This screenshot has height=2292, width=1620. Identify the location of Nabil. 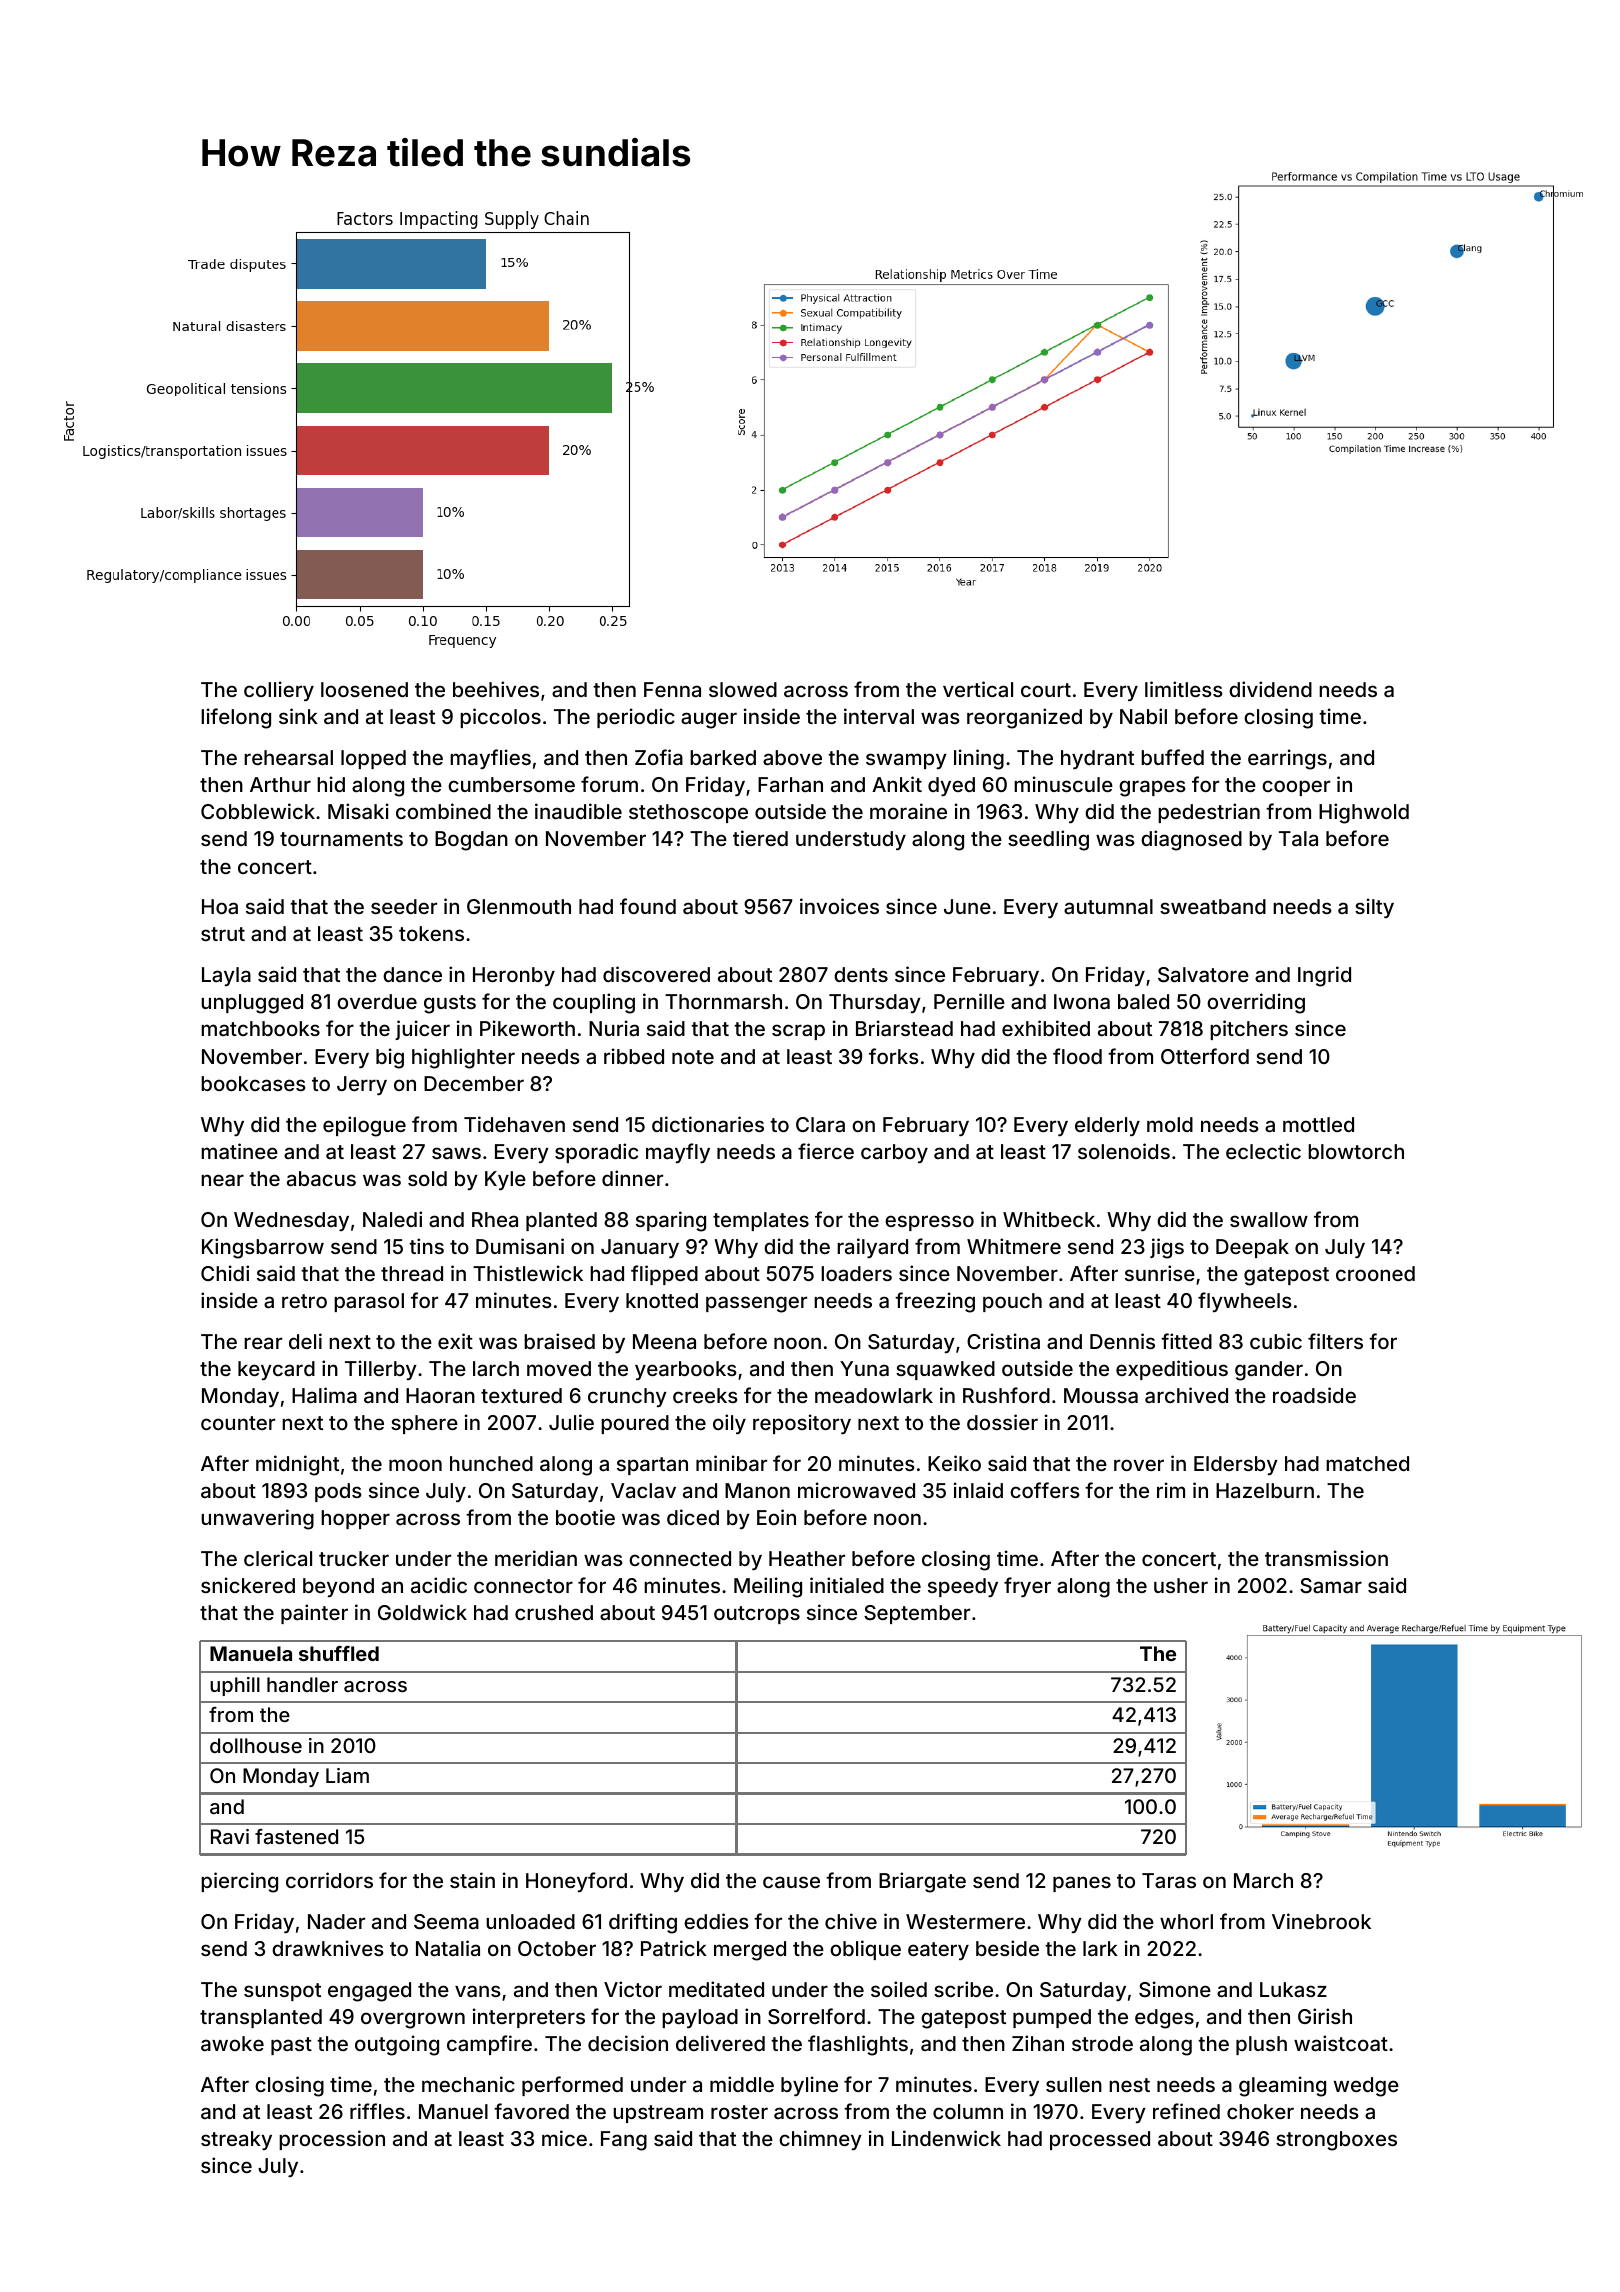
(1143, 716).
